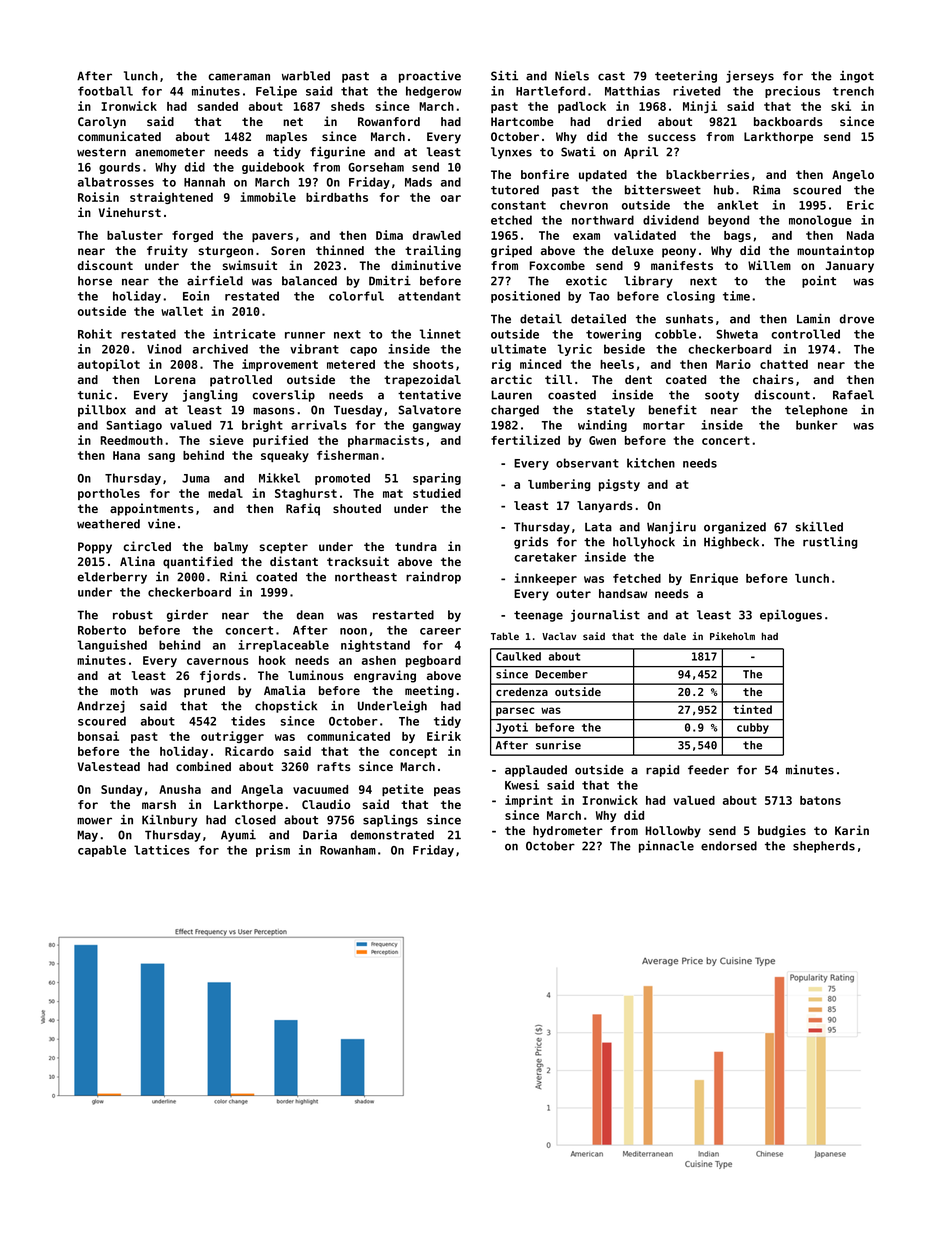  Describe the element at coordinates (102, 411) in the page. I see `pillbox` at that location.
